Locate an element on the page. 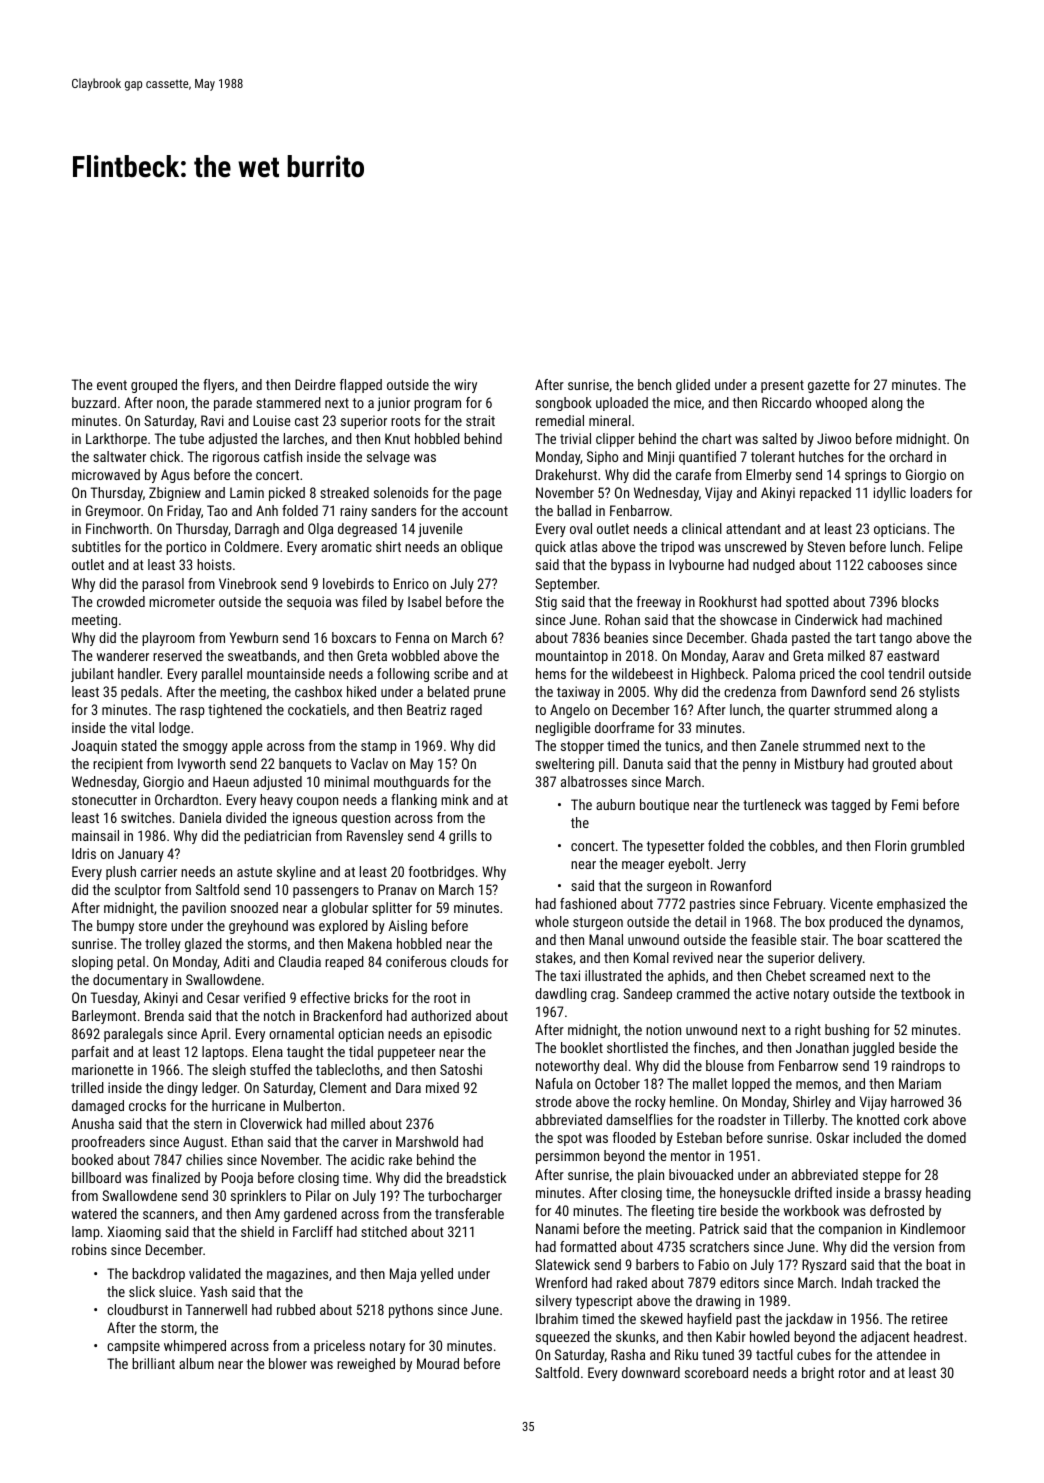  breadstick is located at coordinates (476, 1177).
